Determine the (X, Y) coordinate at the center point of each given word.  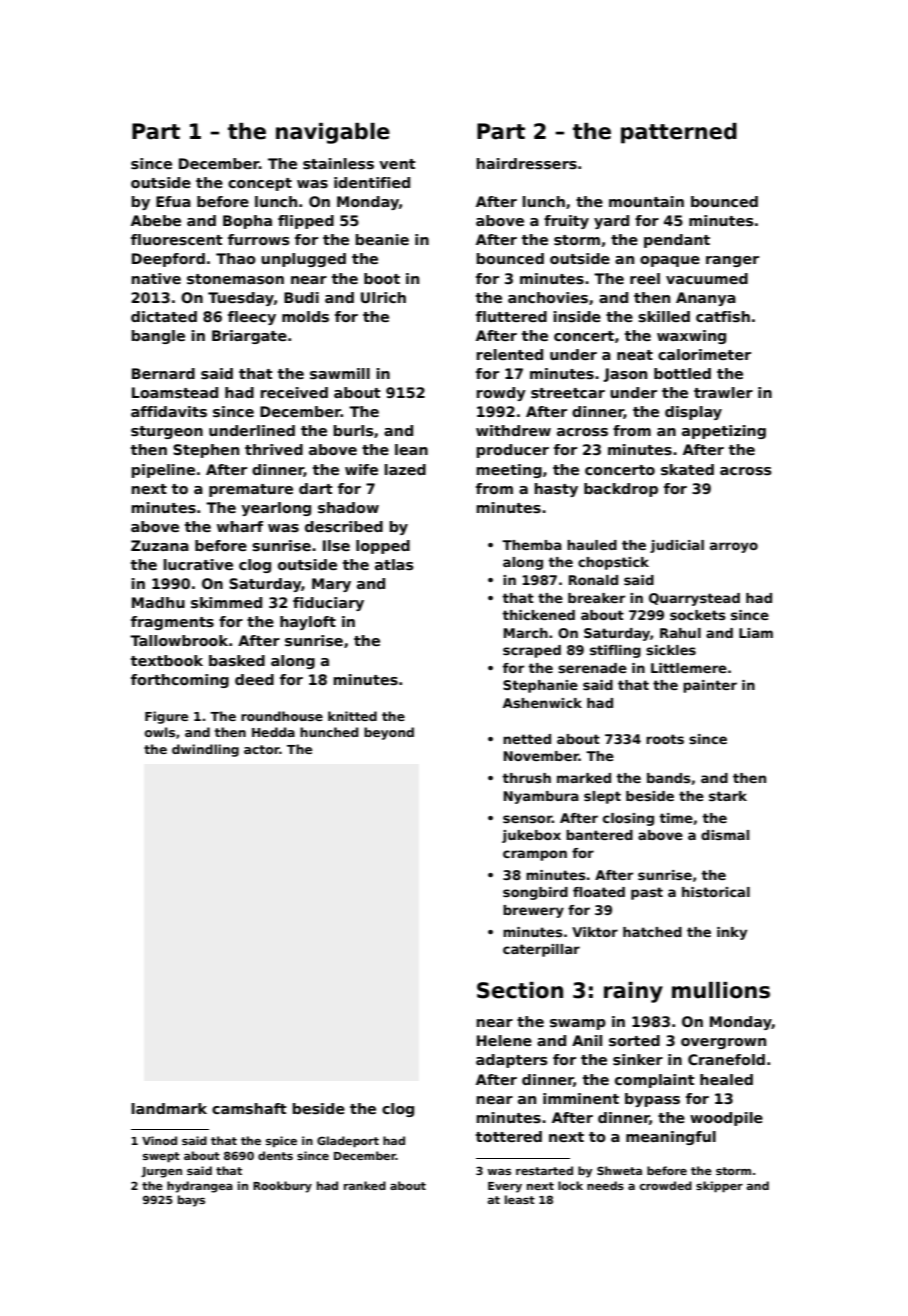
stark (728, 796)
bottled (682, 373)
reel (645, 278)
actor (262, 749)
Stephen (206, 451)
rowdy (501, 394)
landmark (169, 1108)
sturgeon (167, 432)
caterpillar (541, 950)
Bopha (247, 222)
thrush (526, 778)
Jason (625, 375)
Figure (166, 717)
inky (732, 933)
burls (354, 430)
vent (397, 164)
